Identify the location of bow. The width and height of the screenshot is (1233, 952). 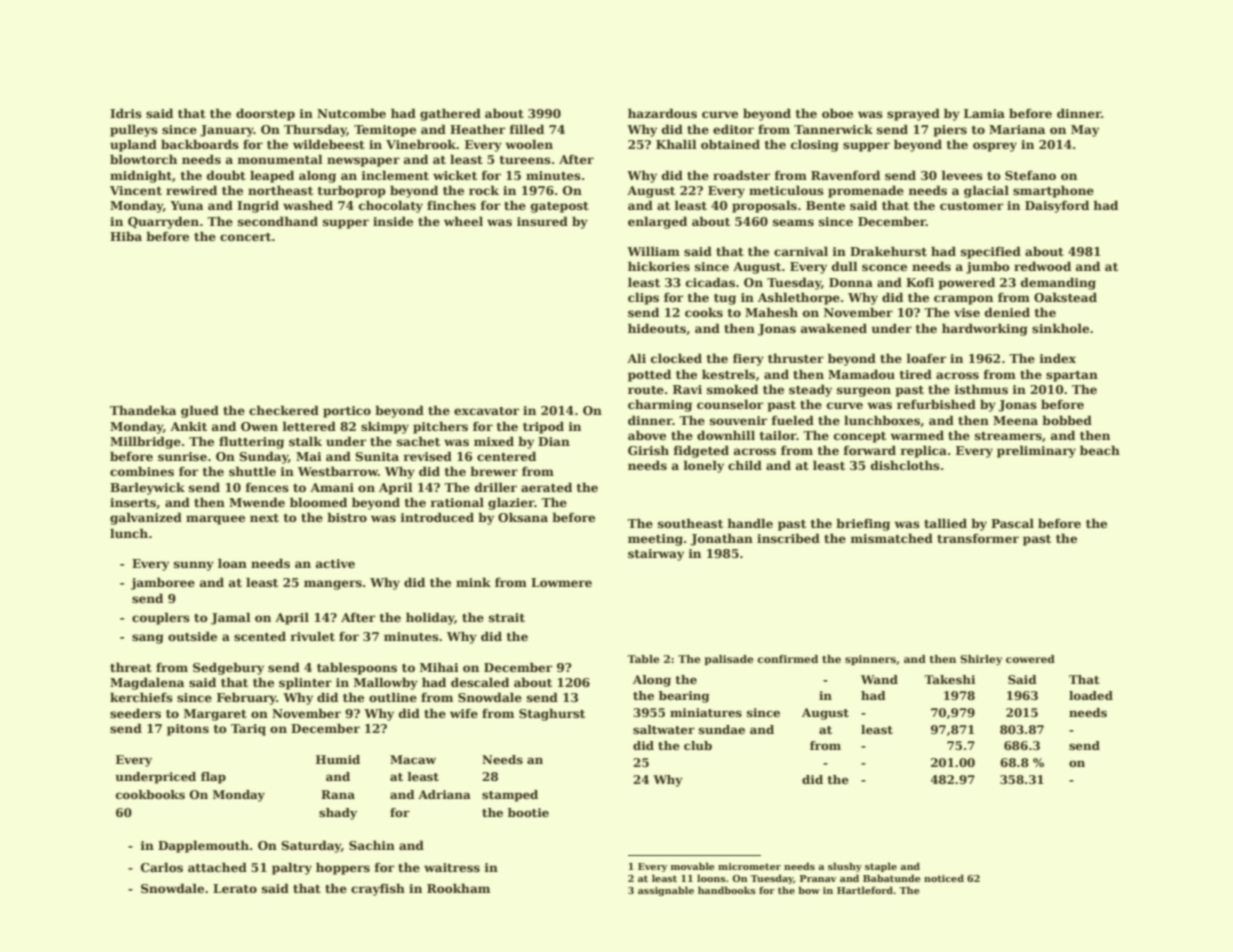
(809, 890).
